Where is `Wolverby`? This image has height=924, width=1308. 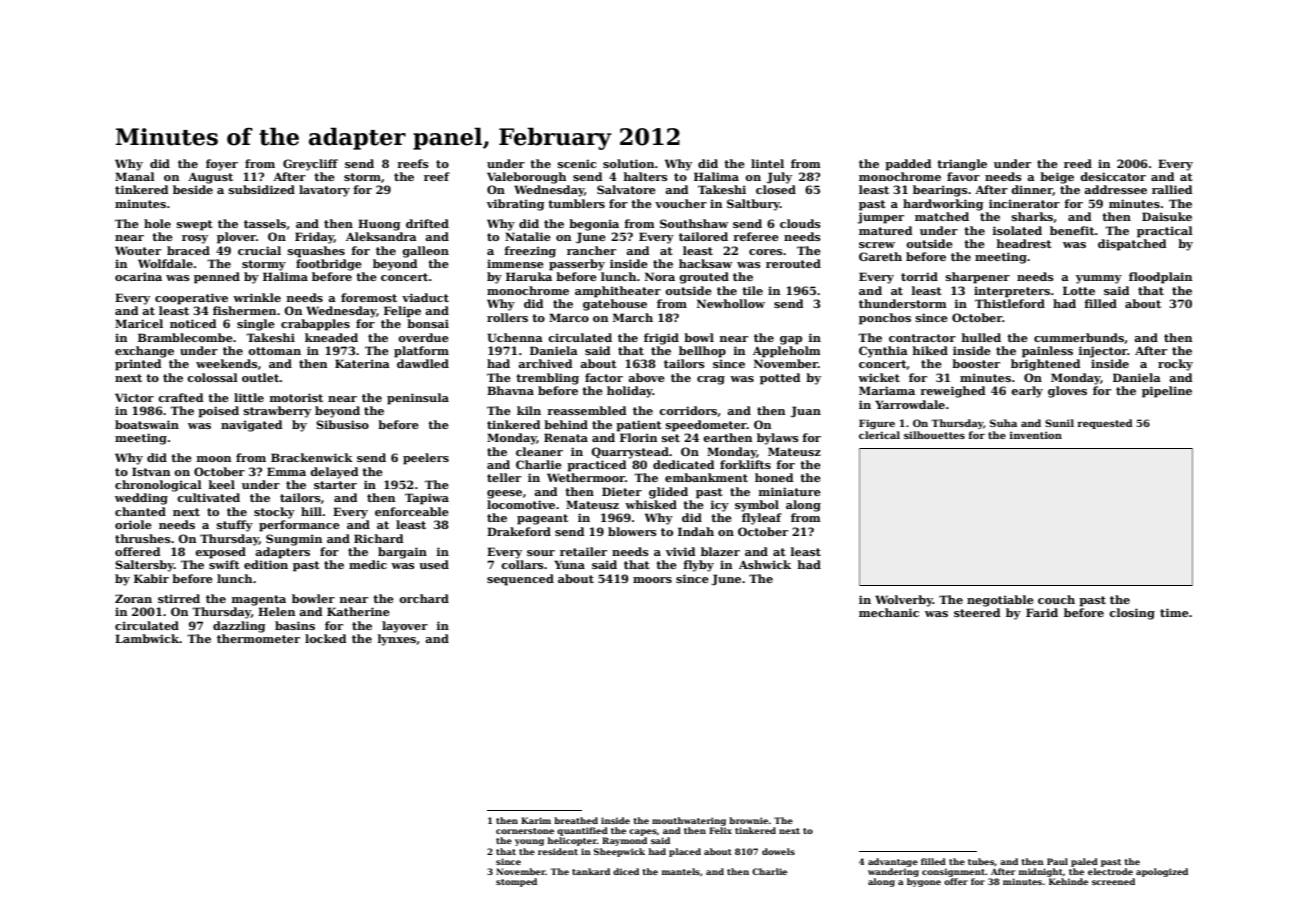 Wolverby is located at coordinates (904, 601).
